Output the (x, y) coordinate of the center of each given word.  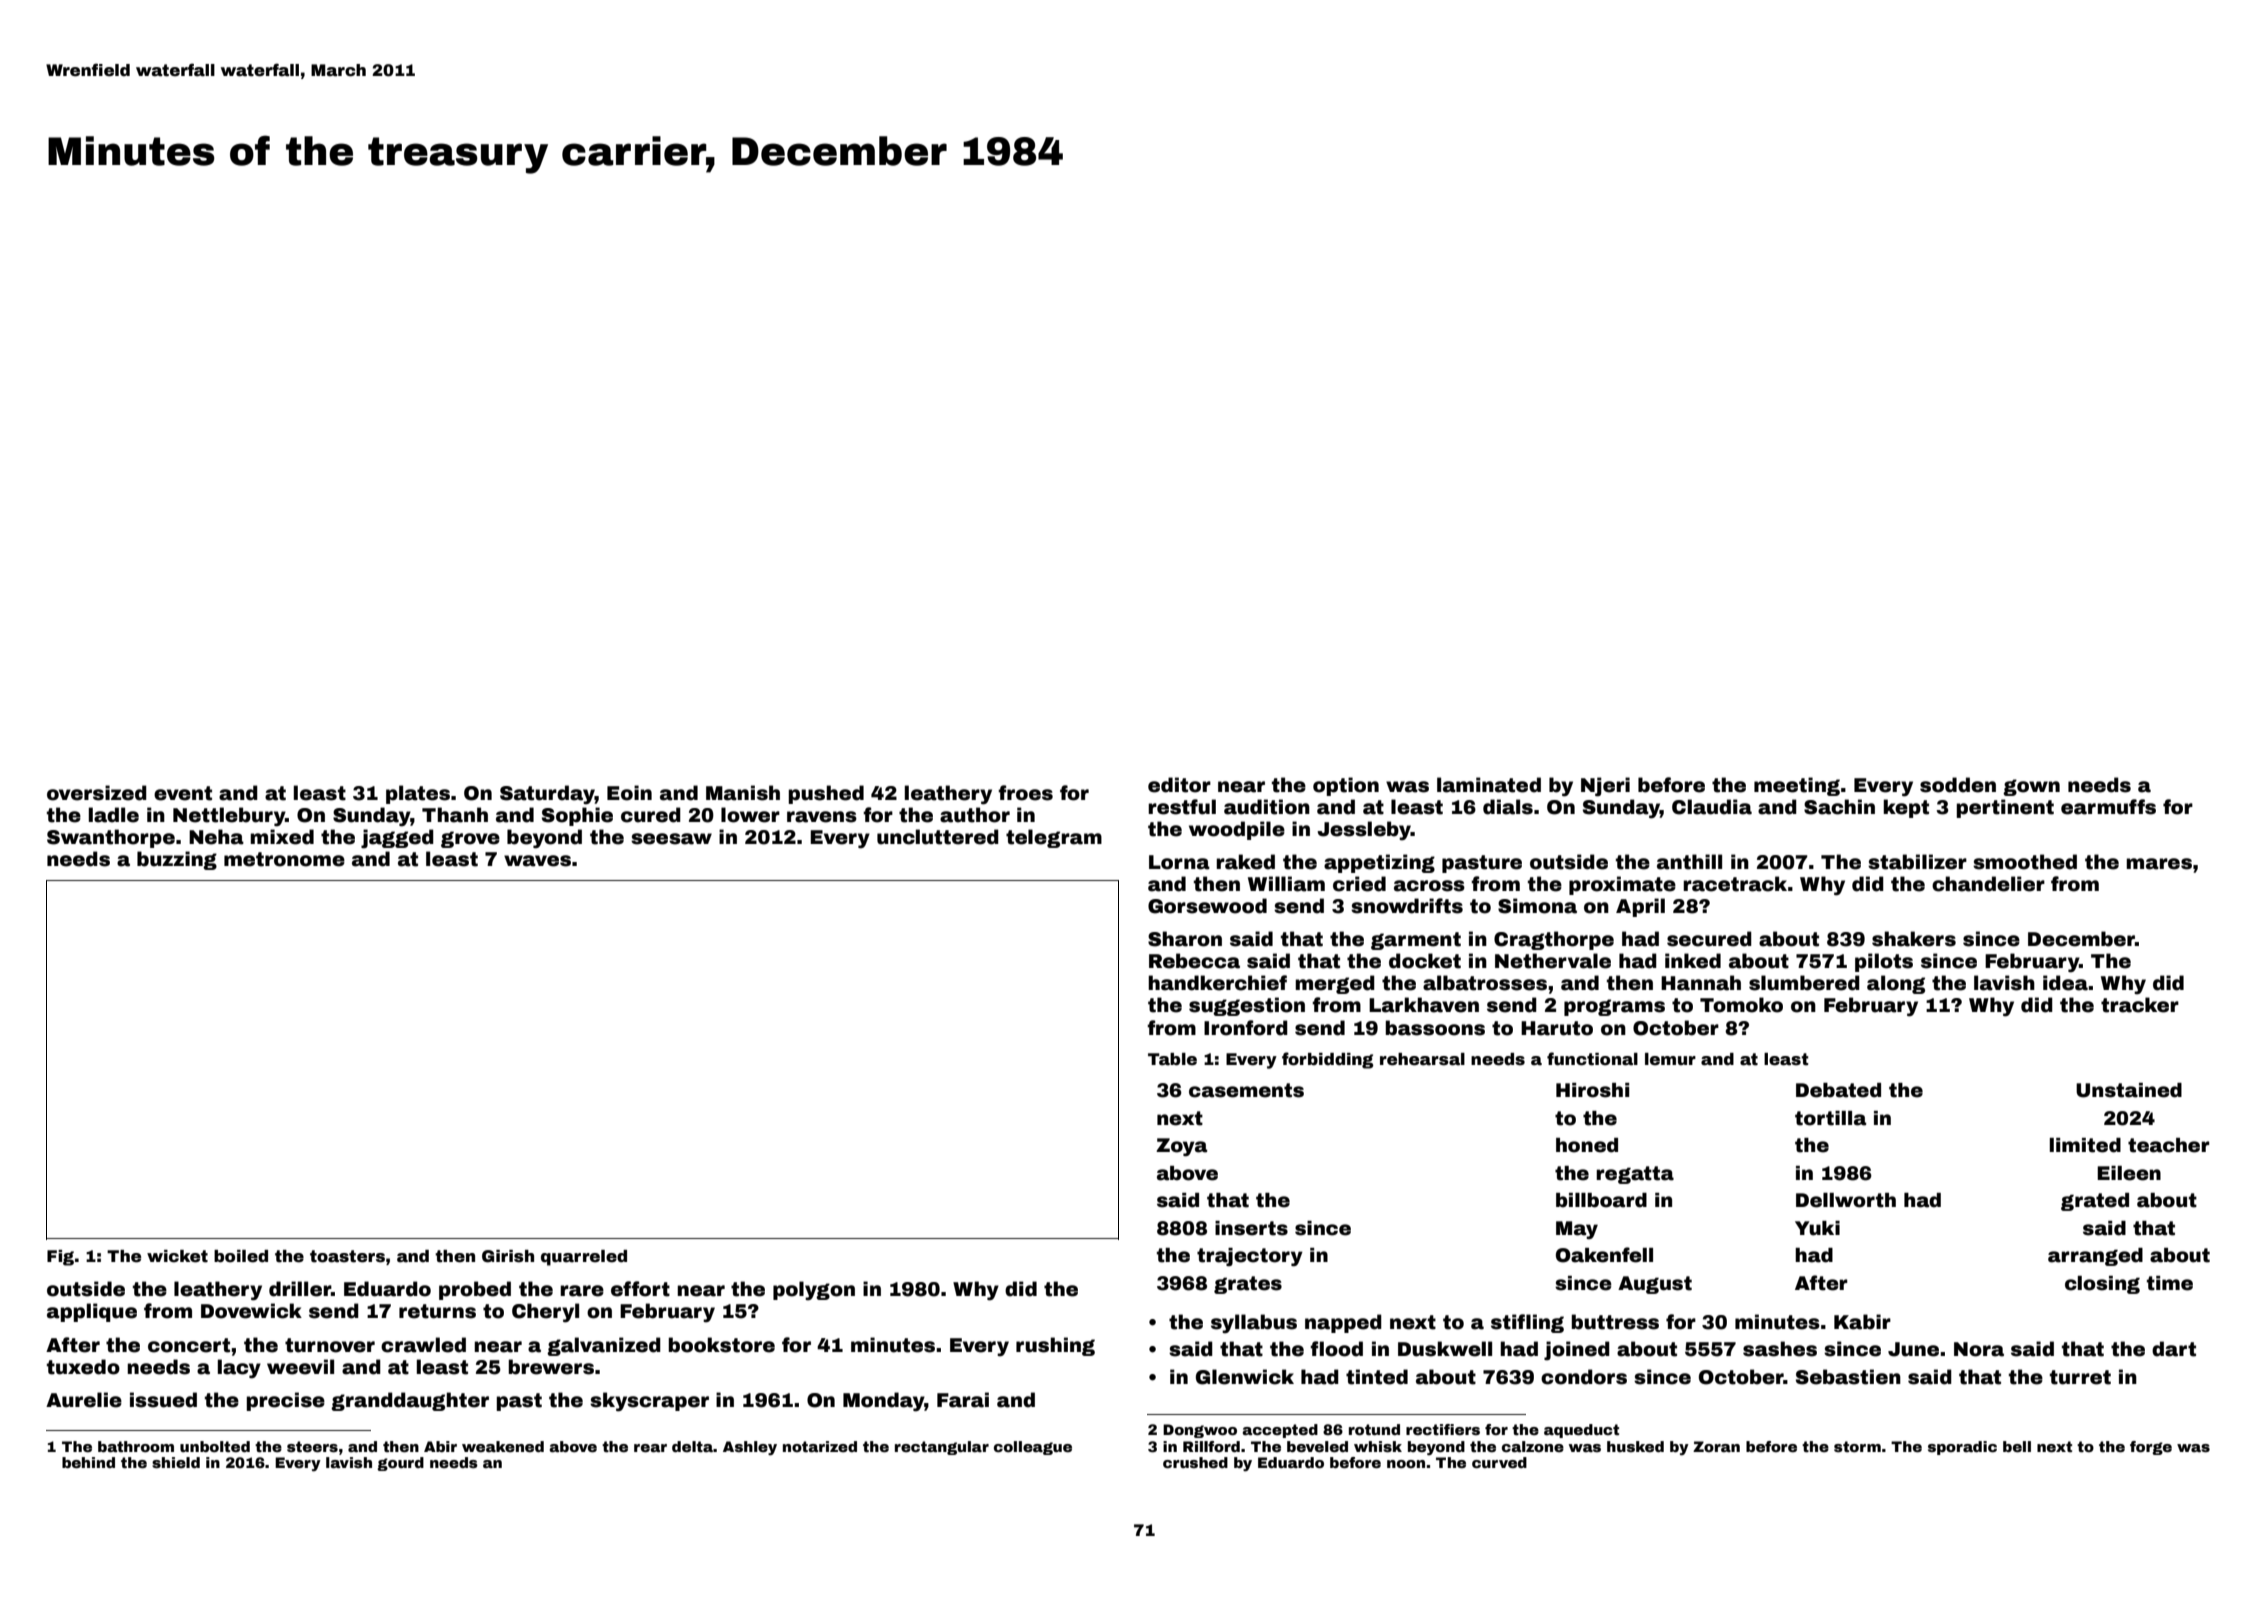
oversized (97, 793)
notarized (820, 1446)
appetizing (1379, 863)
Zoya (1181, 1147)
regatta (1635, 1175)
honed (1587, 1145)
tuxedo (83, 1367)
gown (2031, 787)
